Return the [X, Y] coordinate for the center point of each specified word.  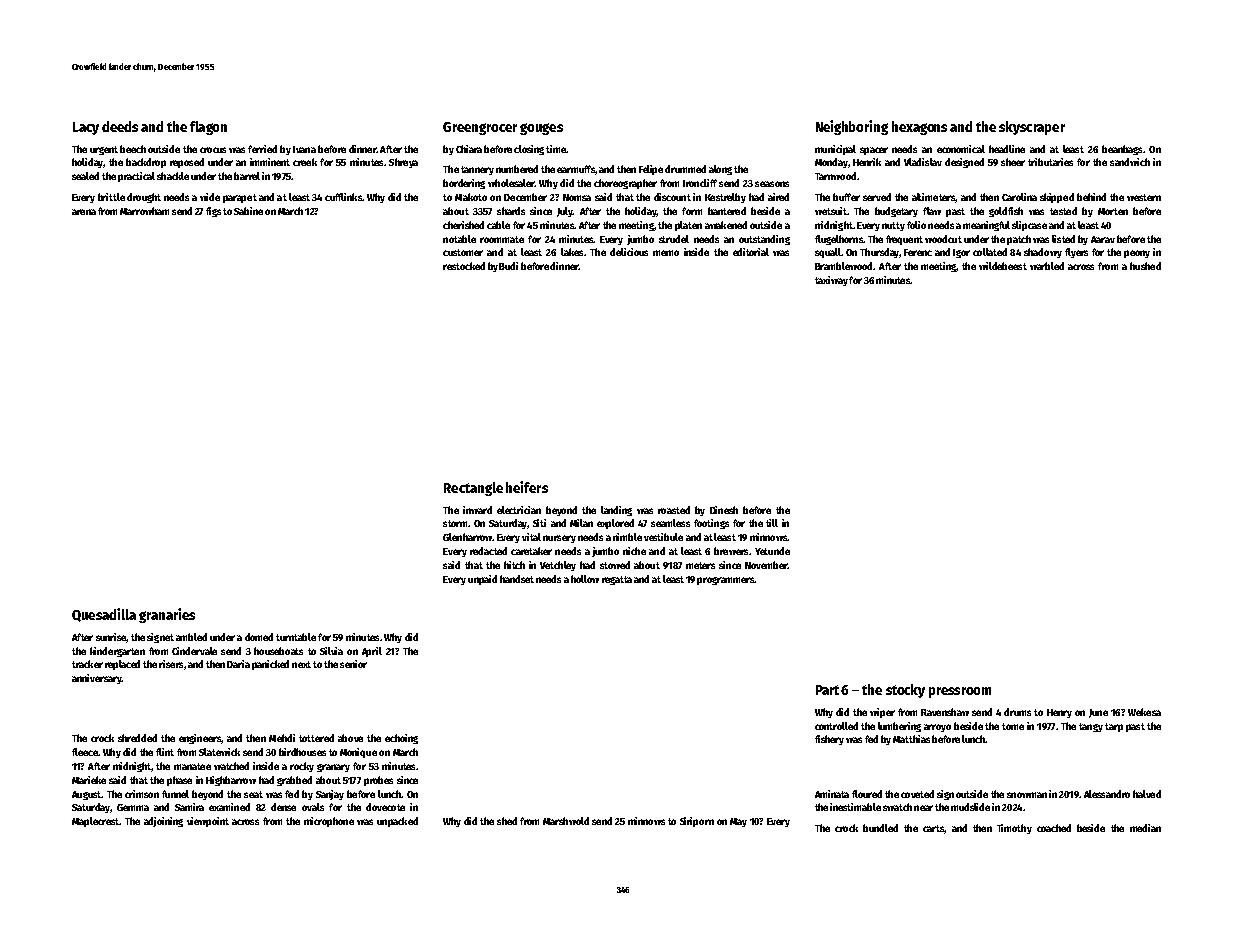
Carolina [1019, 197]
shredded [137, 738]
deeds [120, 126]
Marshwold [566, 821]
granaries [167, 615]
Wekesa [1144, 712]
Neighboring [852, 127]
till [772, 523]
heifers [527, 487]
